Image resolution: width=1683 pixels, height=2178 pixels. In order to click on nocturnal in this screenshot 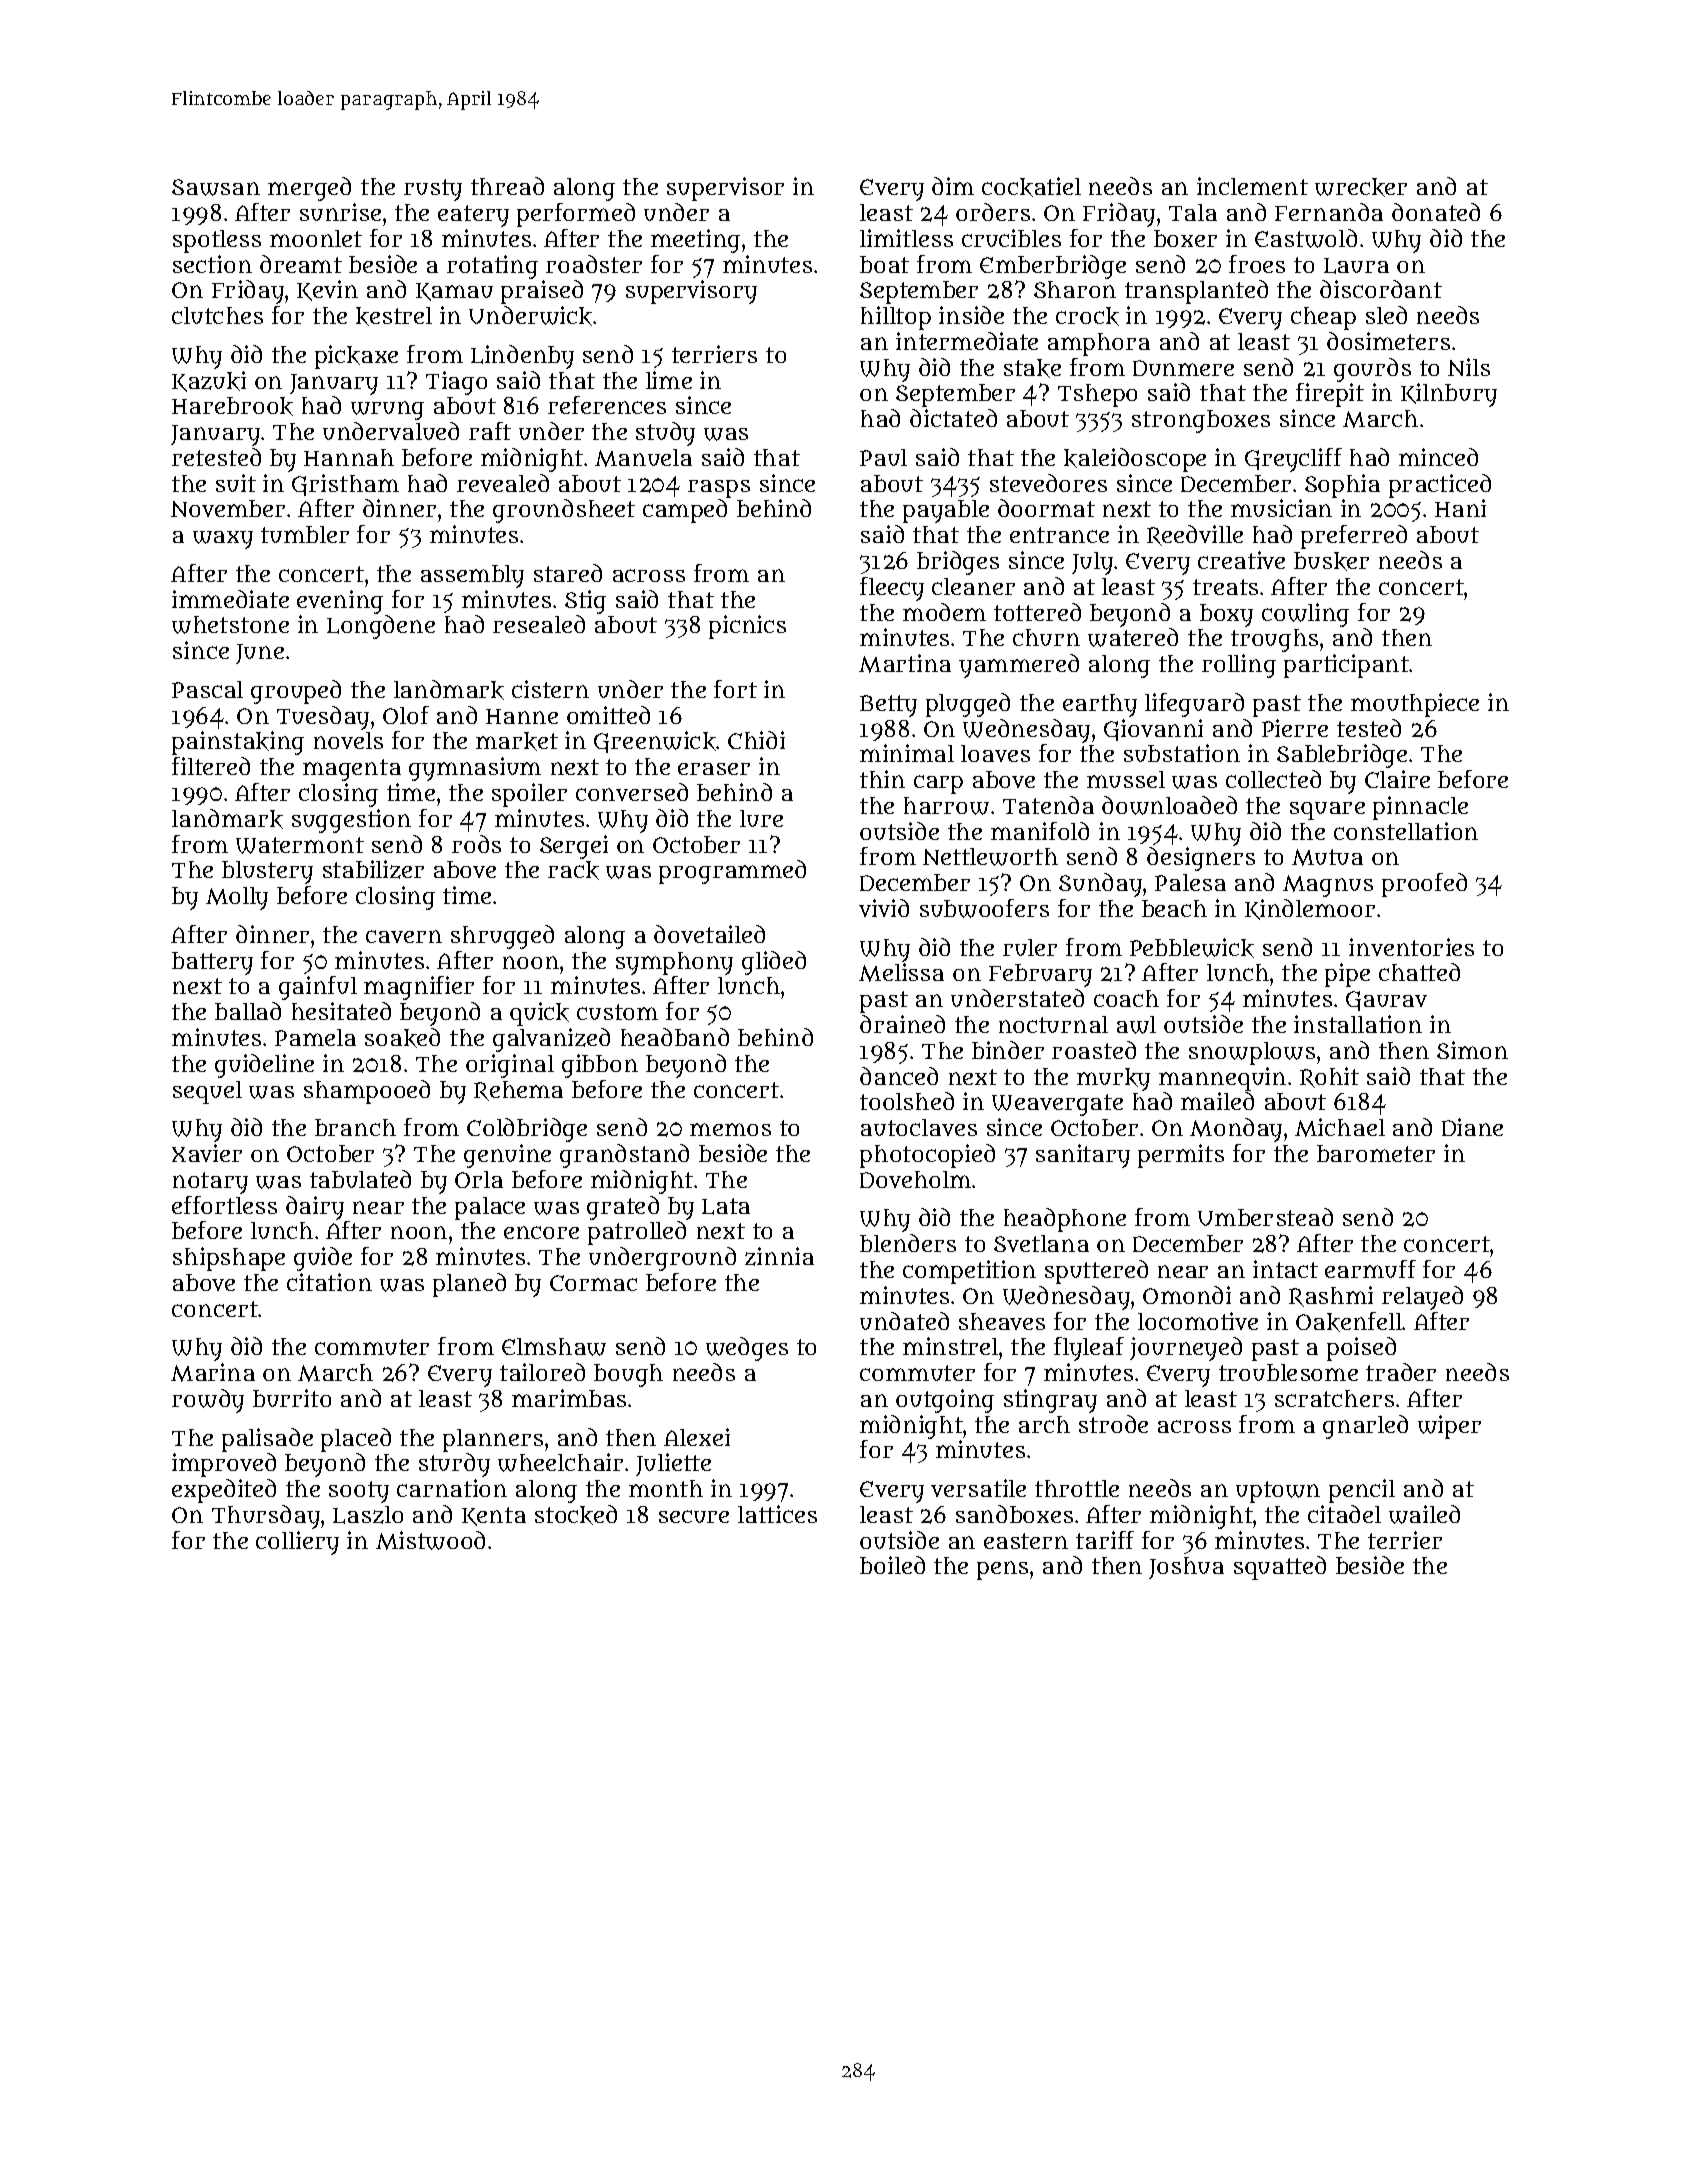, I will do `click(1053, 1024)`.
